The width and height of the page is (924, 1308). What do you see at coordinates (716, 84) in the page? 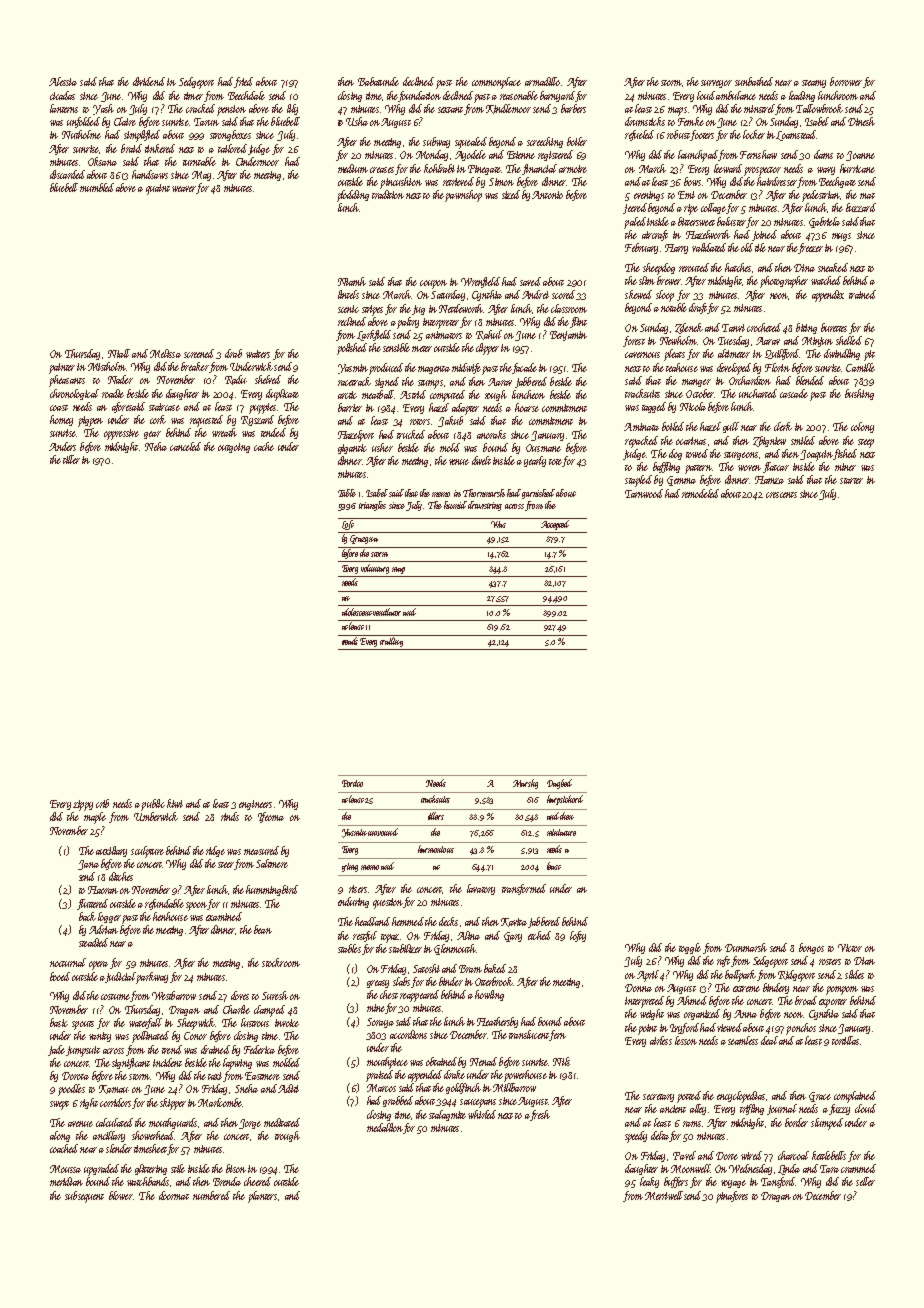
I see `surveyor` at bounding box center [716, 84].
